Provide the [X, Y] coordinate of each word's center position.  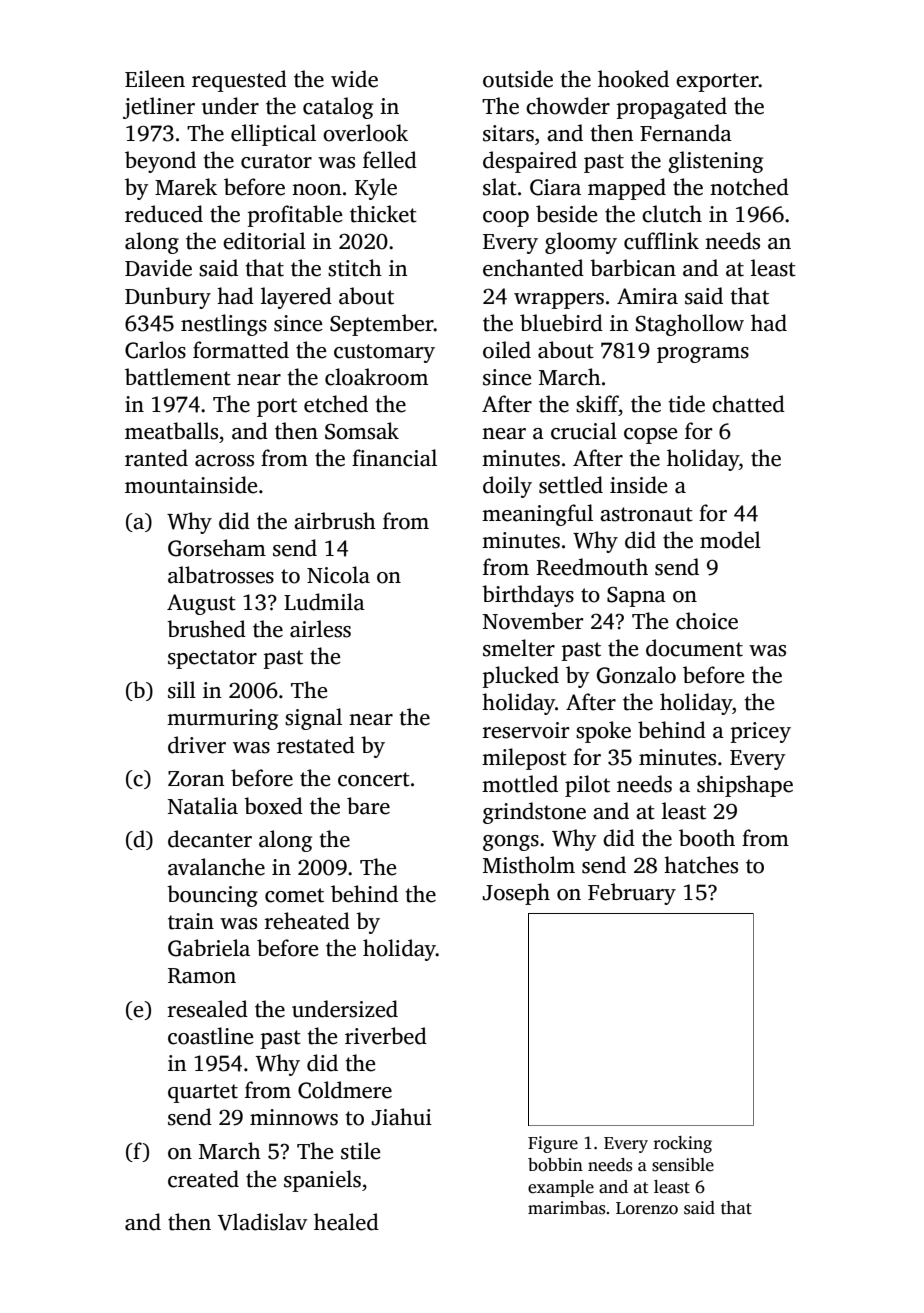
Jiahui [402, 1117]
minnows [294, 1117]
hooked [633, 79]
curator [276, 161]
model [730, 540]
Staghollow [690, 325]
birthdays [528, 596]
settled [571, 485]
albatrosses [221, 575]
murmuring [222, 719]
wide [354, 79]
